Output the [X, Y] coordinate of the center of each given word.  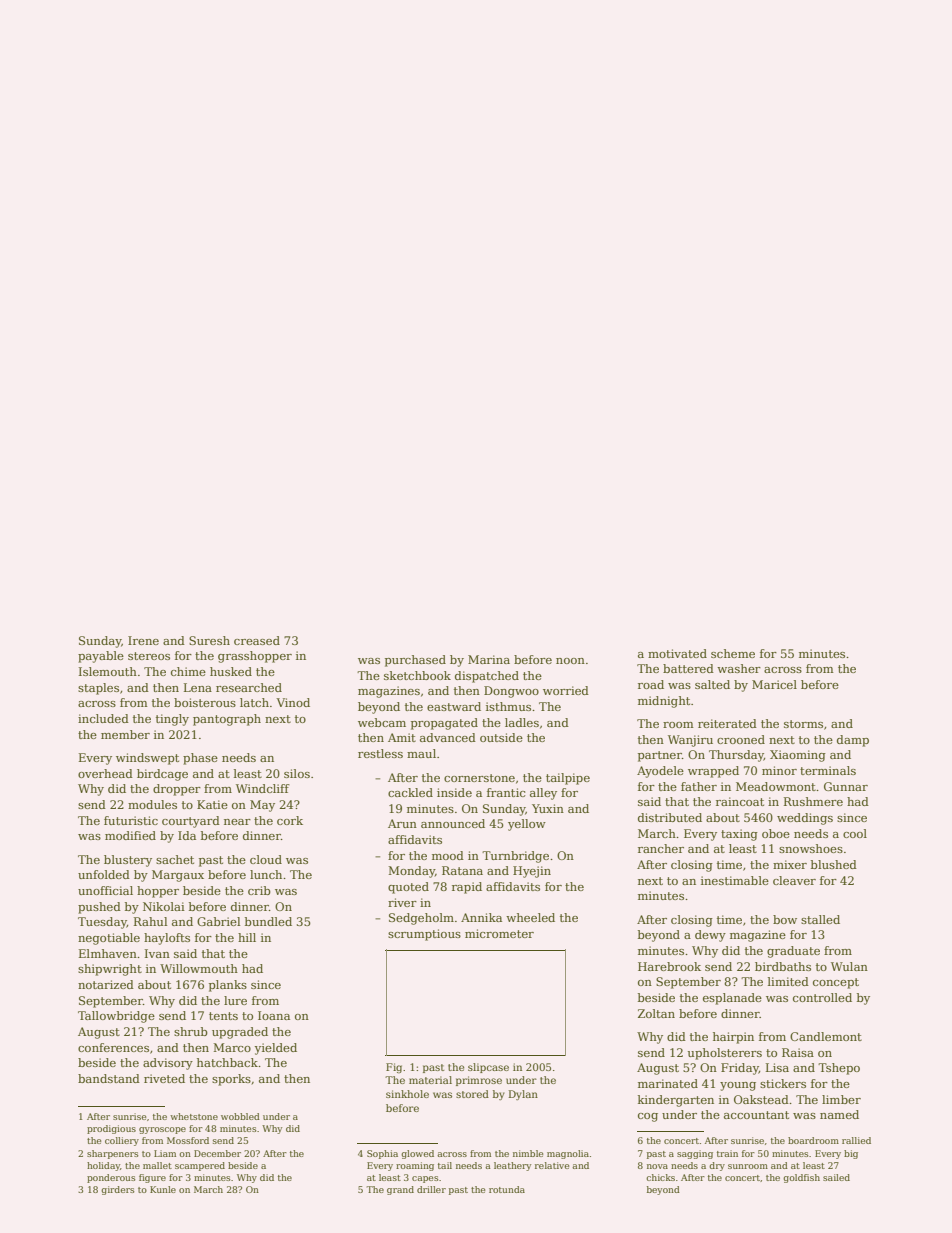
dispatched [487, 677]
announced [453, 823]
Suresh [209, 640]
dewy [710, 936]
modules [152, 804]
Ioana [274, 1015]
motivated [677, 653]
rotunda [507, 1189]
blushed [834, 864]
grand [400, 1190]
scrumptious [424, 935]
